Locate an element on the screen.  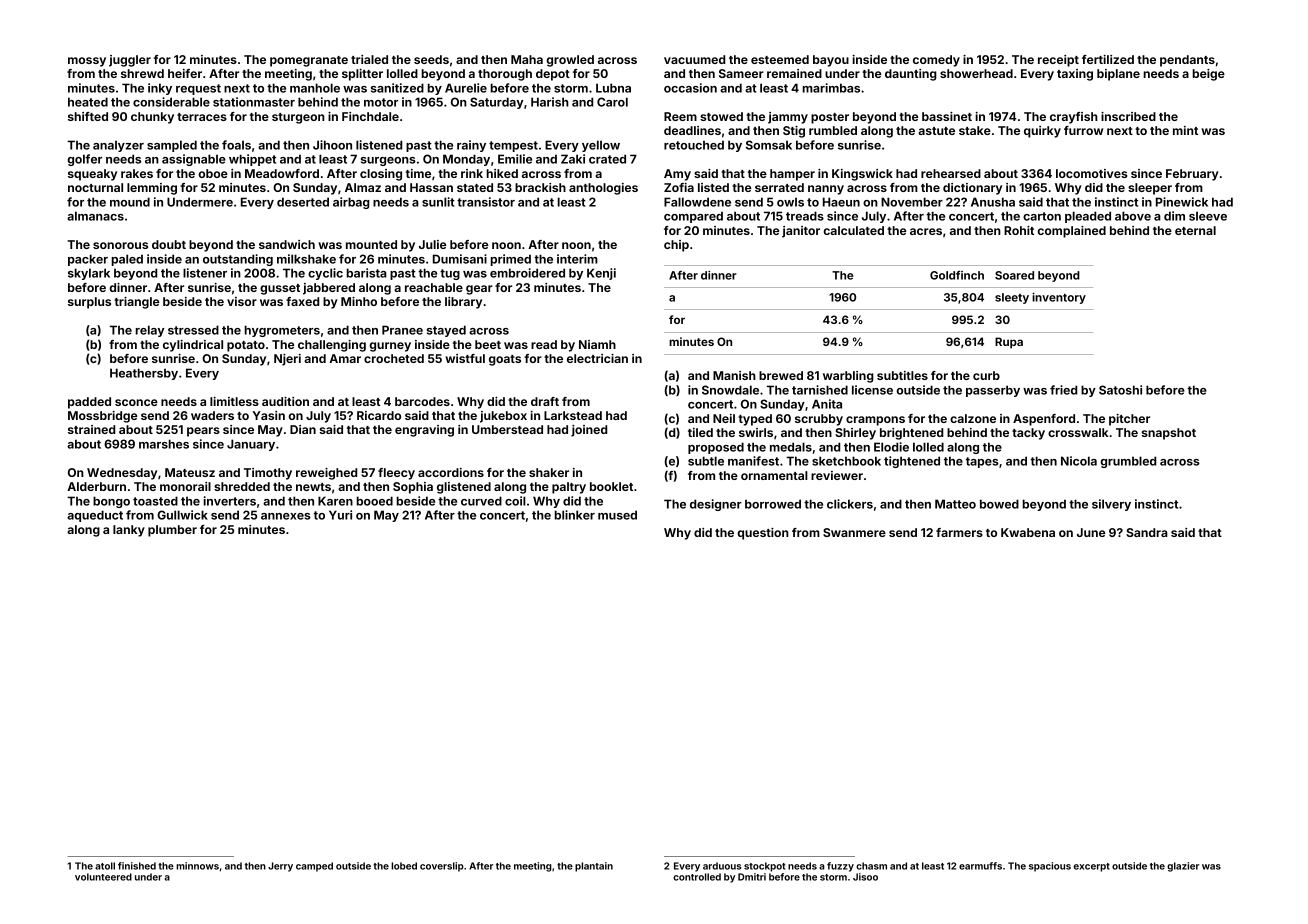
locomotives is located at coordinates (1091, 173).
